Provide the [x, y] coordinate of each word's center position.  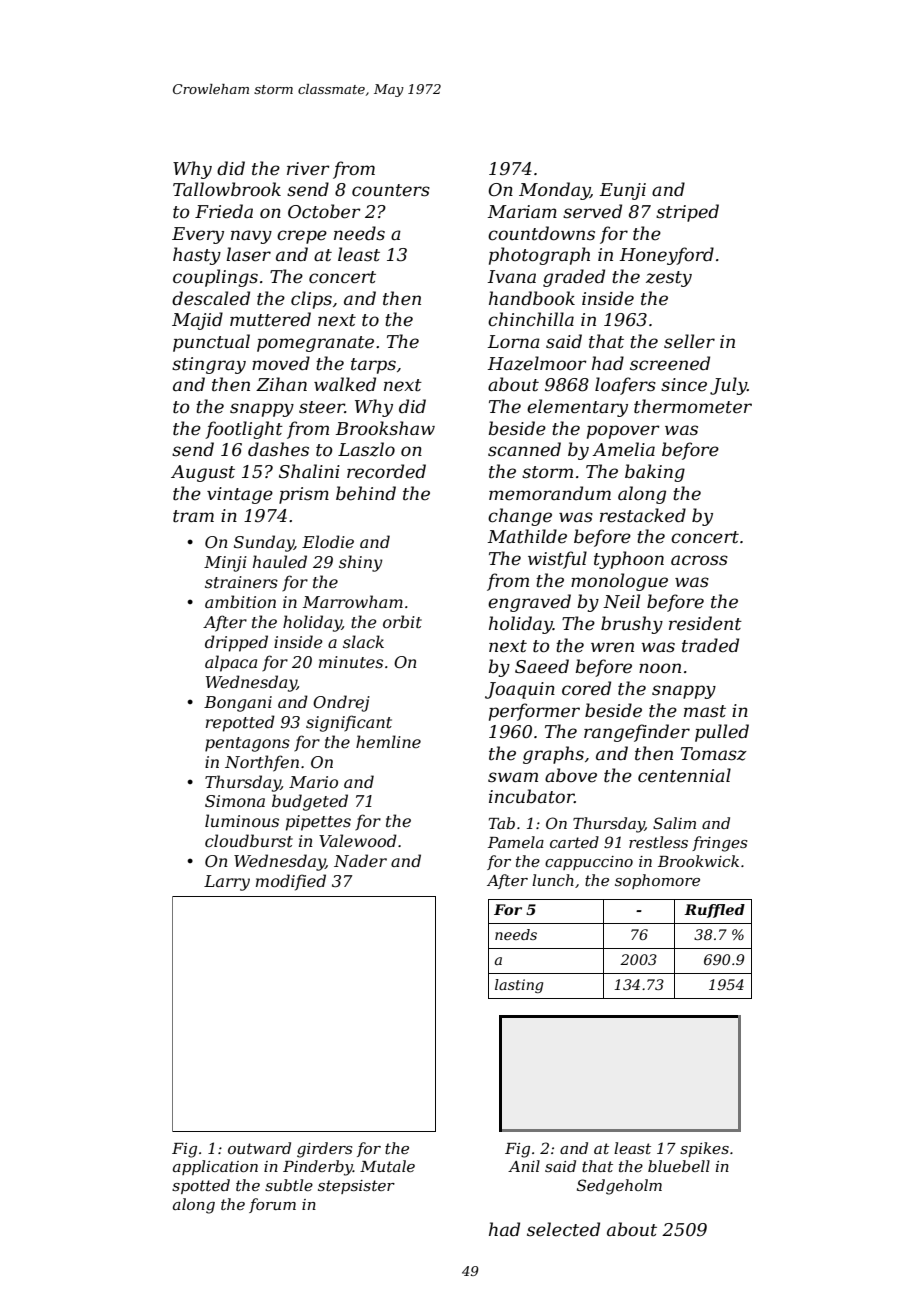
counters [391, 190]
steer [322, 407]
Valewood [358, 840]
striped [687, 213]
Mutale [387, 1166]
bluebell [679, 1166]
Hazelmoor [537, 363]
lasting [519, 986]
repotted [240, 723]
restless [658, 842]
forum [272, 1205]
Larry [227, 883]
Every [198, 235]
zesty [669, 279]
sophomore [657, 881]
